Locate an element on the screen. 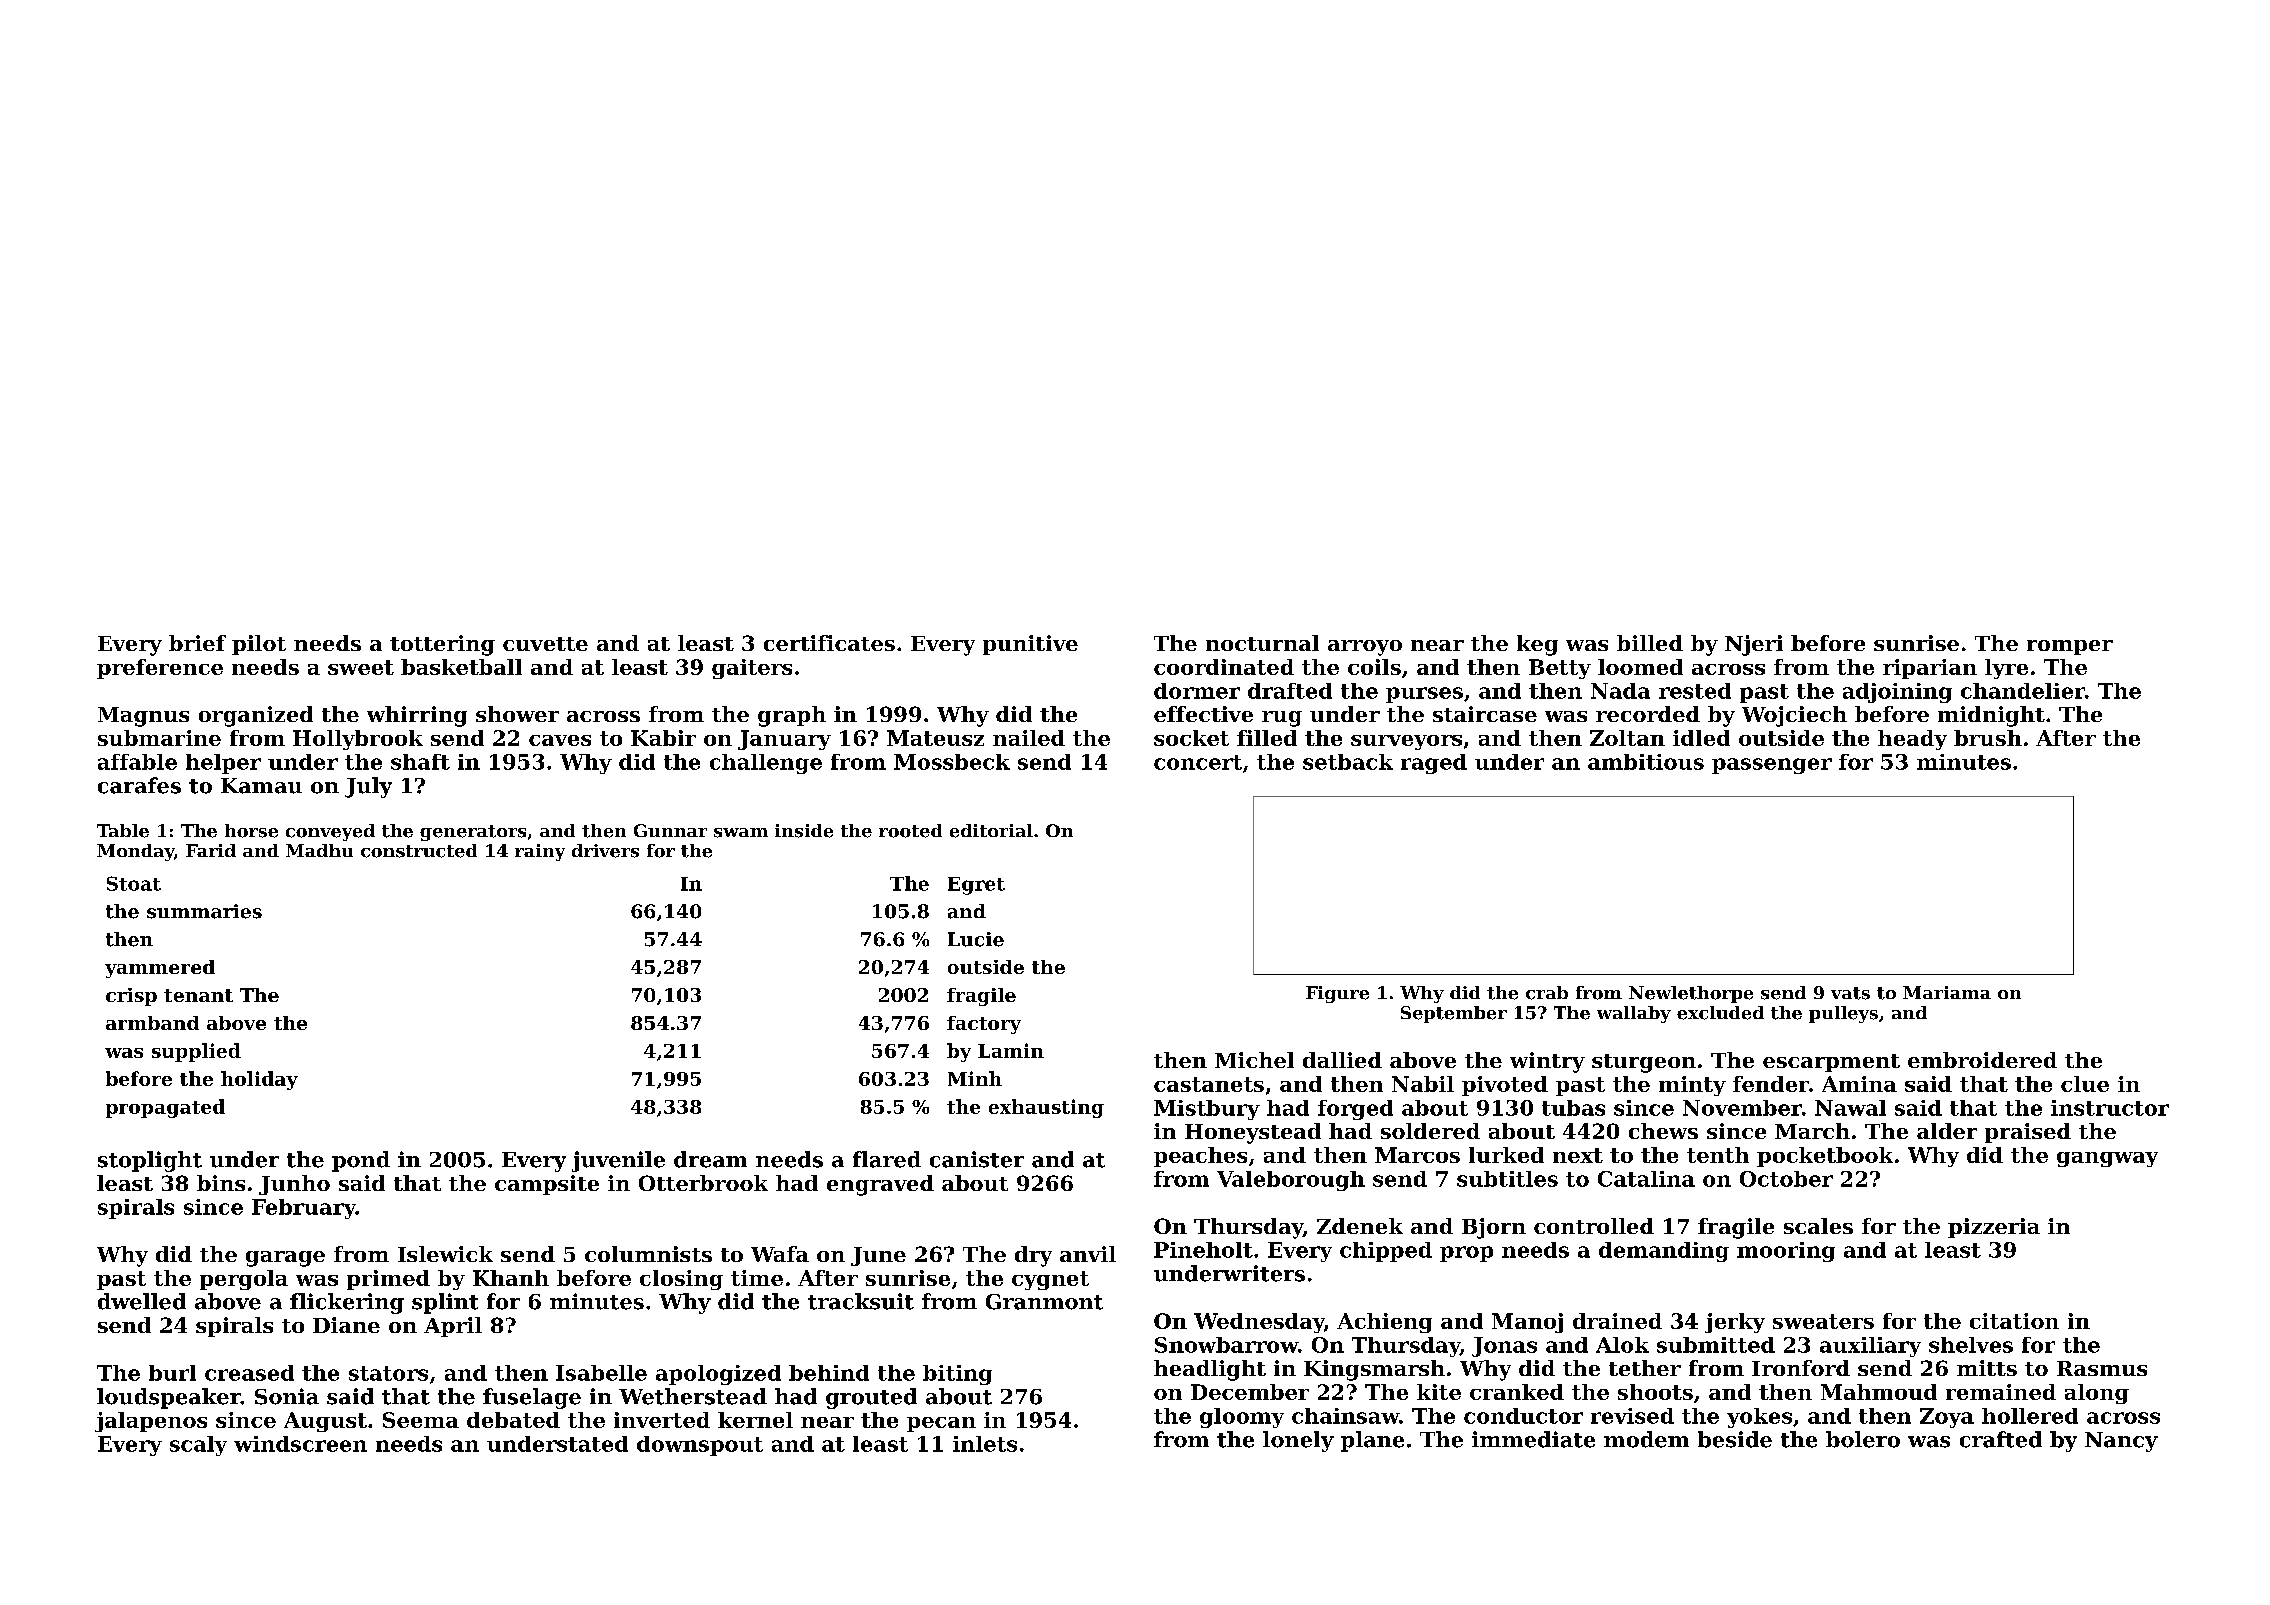 This screenshot has width=2270, height=1605. holiday is located at coordinates (259, 1080).
